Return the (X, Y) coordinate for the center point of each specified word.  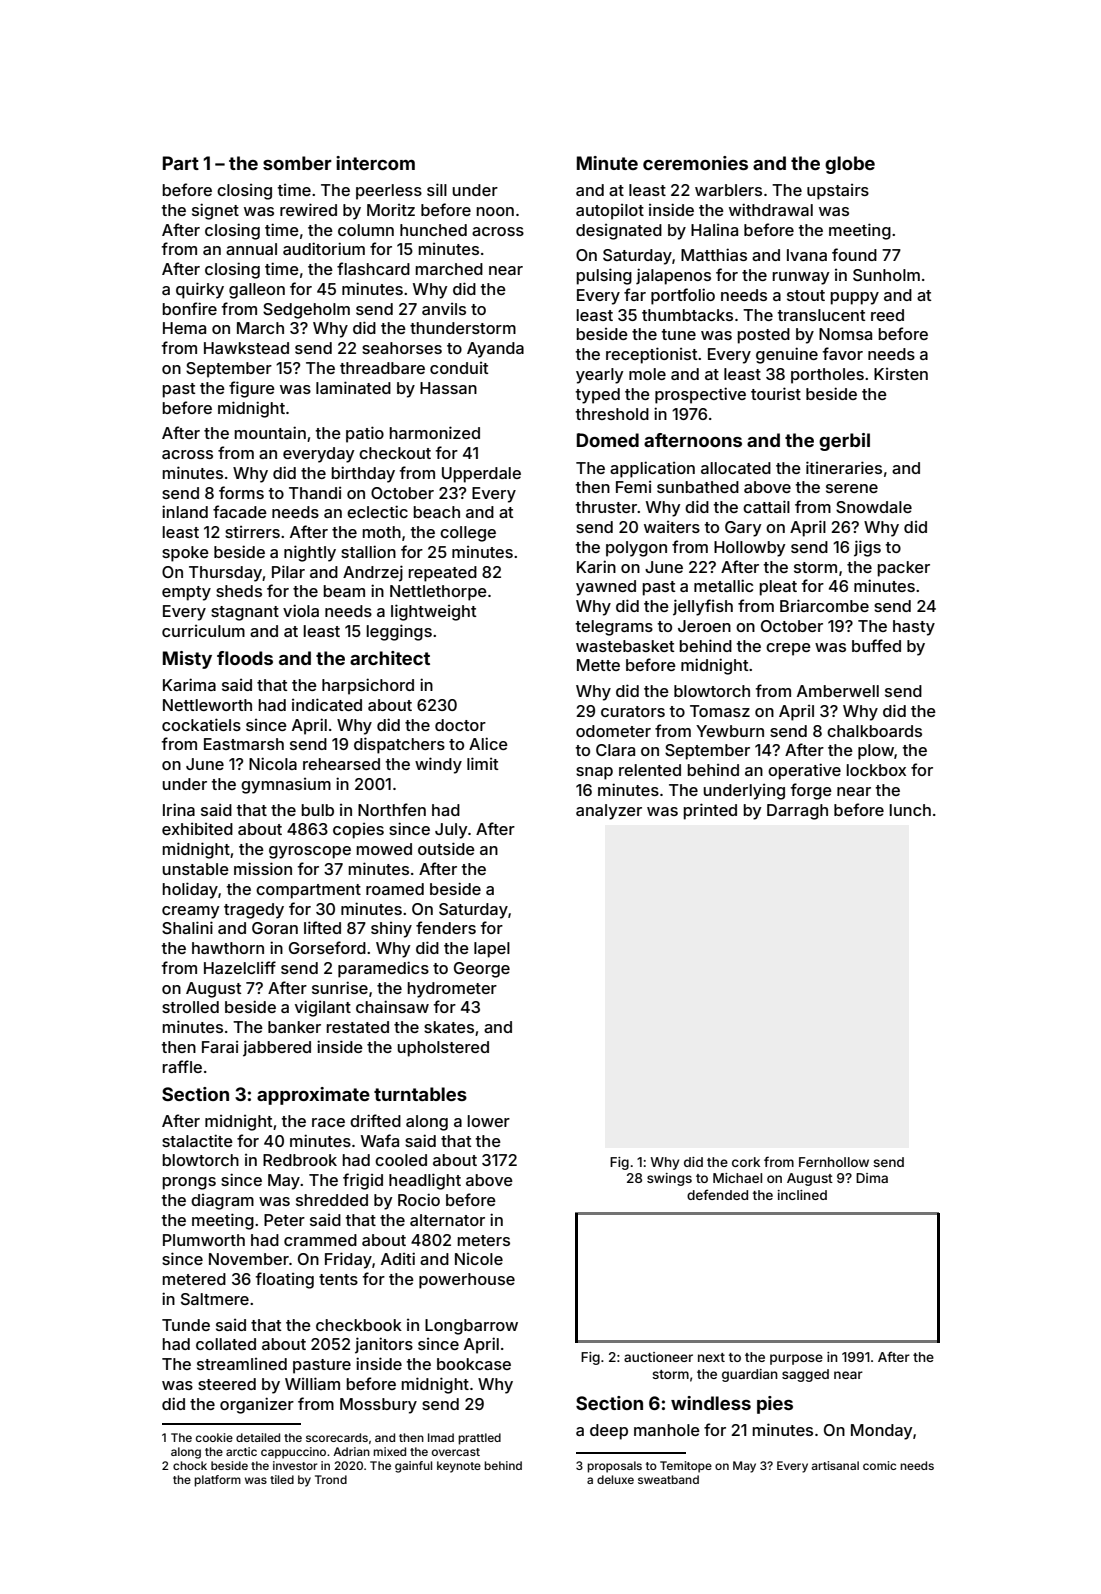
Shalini (187, 927)
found (854, 254)
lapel (492, 950)
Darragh (797, 812)
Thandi (315, 493)
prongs (189, 1183)
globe (850, 165)
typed (598, 396)
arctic (241, 1451)
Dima (872, 1178)
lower (489, 1121)
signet (215, 211)
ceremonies (695, 163)
